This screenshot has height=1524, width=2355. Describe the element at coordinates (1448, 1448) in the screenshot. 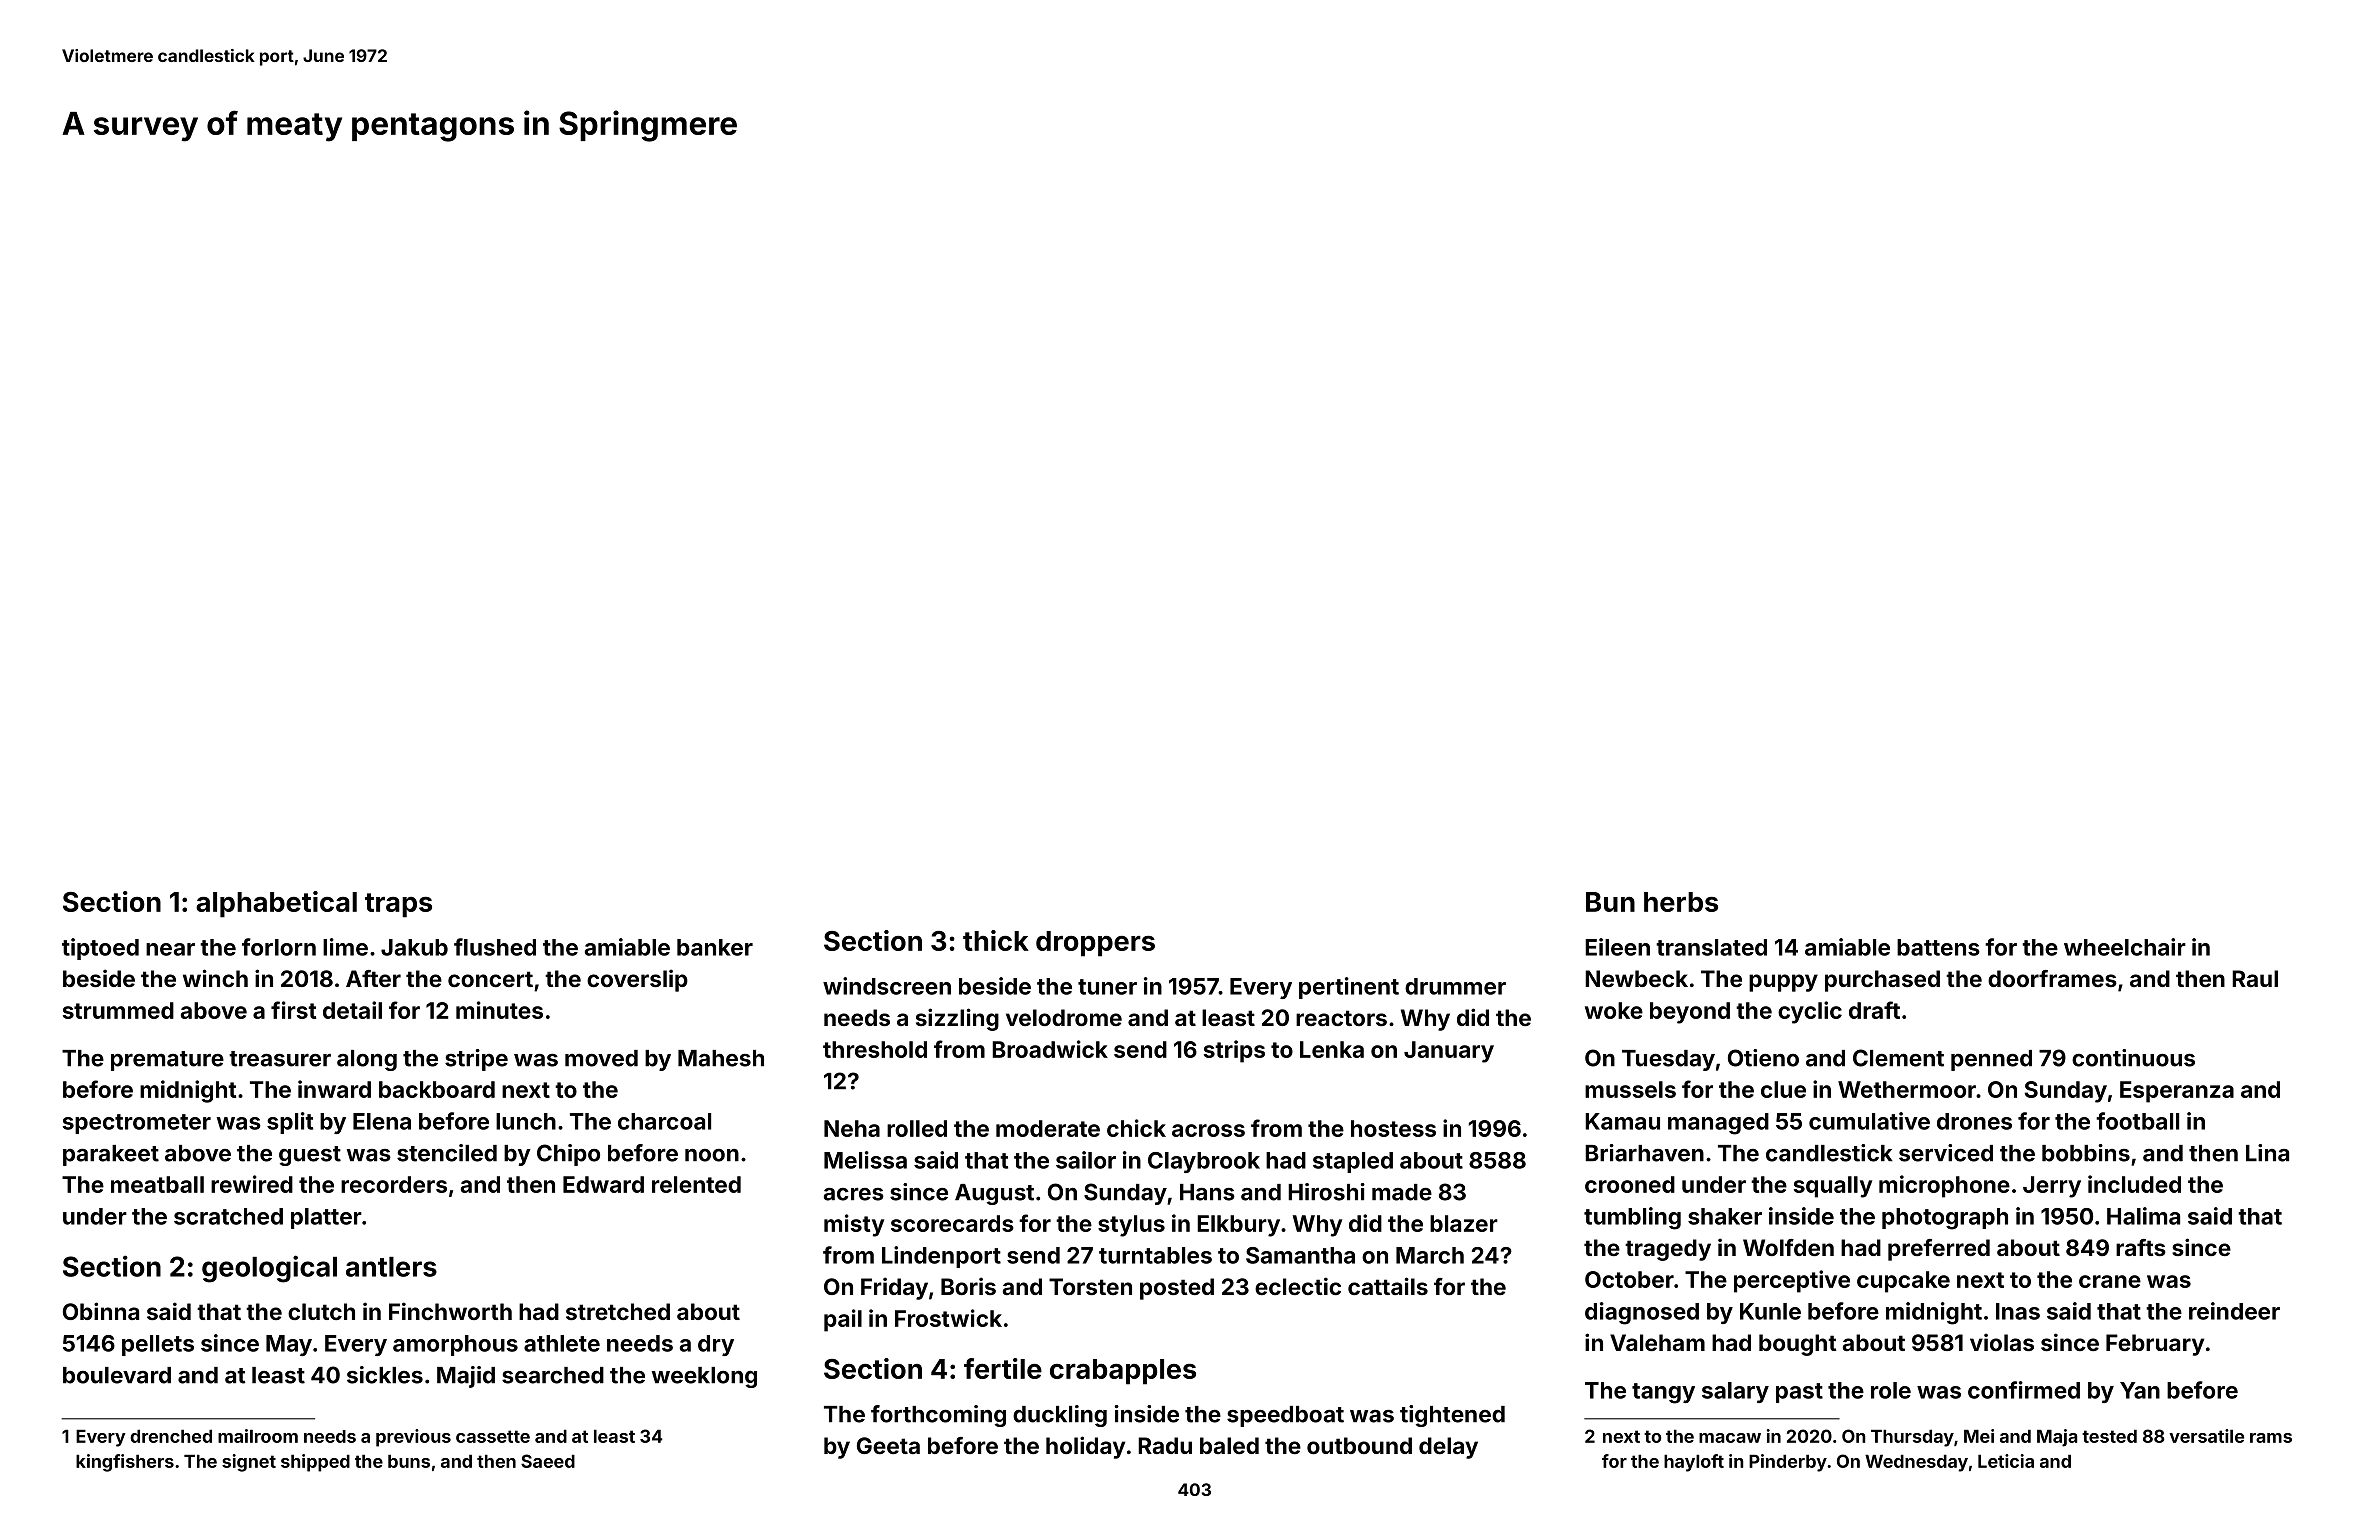

I see `delay` at that location.
